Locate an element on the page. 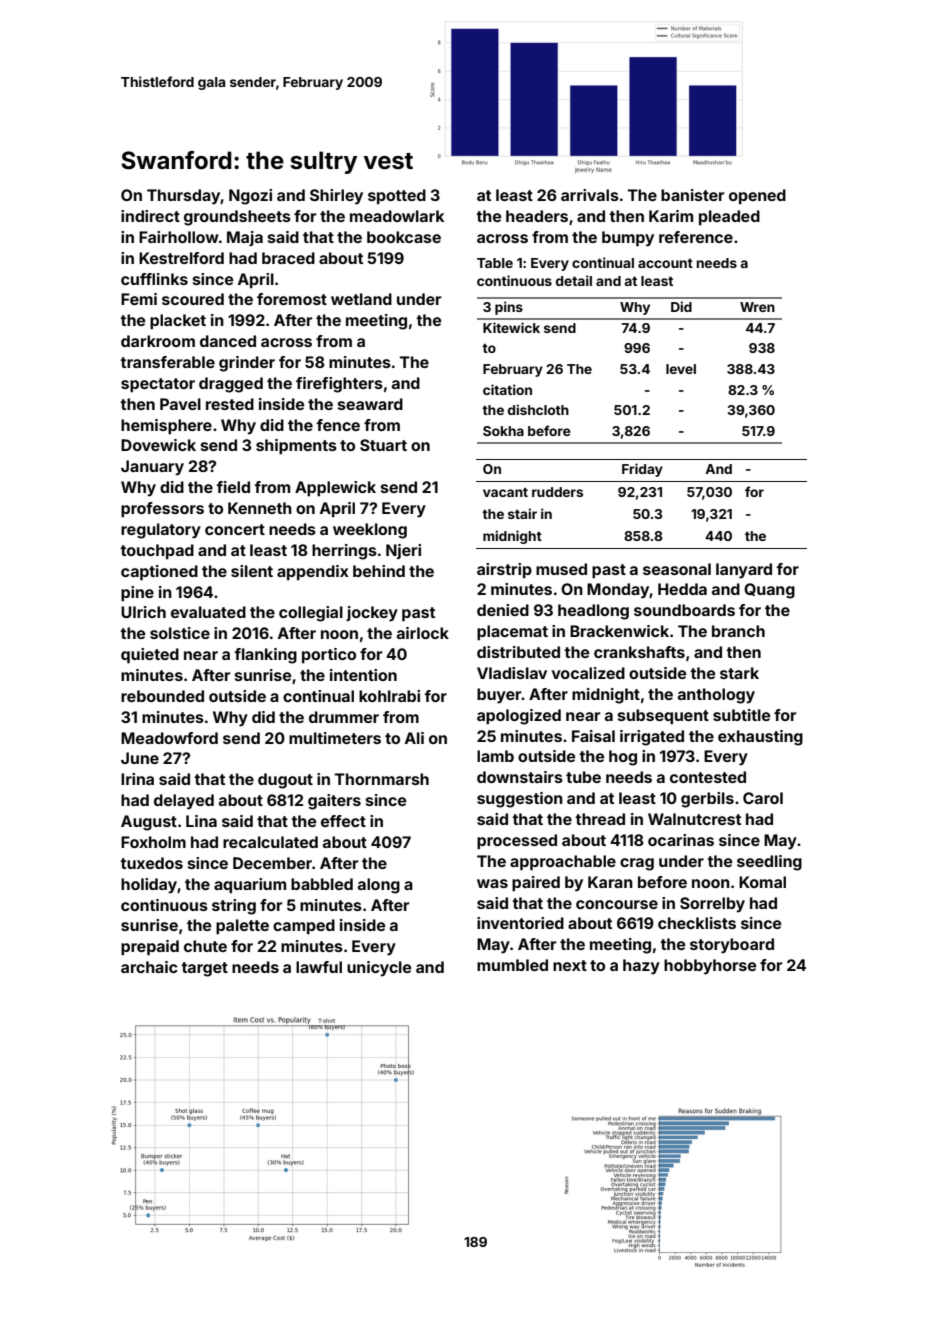  Quang is located at coordinates (769, 591).
